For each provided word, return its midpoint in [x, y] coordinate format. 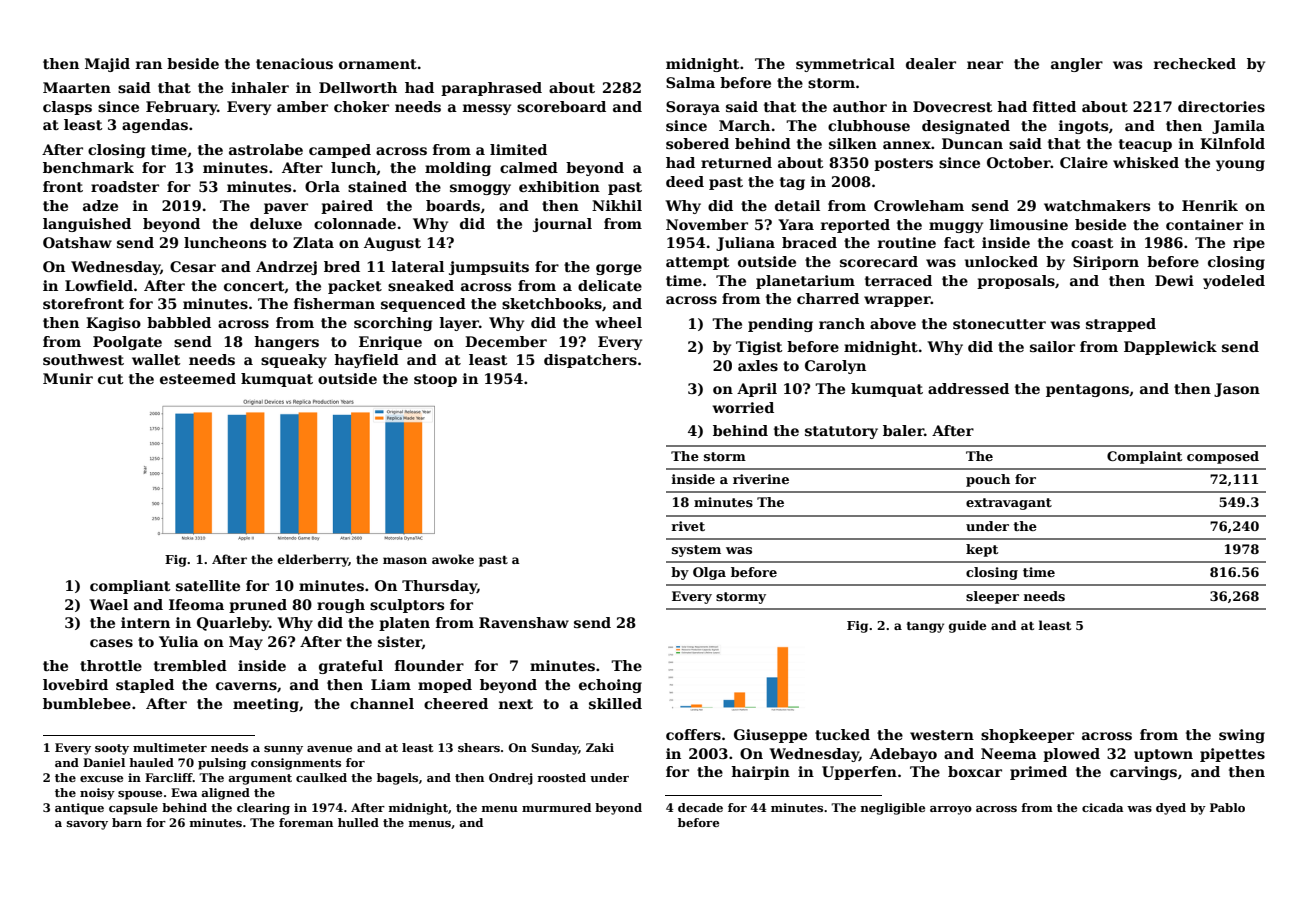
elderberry [313, 560]
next [516, 704]
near [985, 65]
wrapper [897, 301]
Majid [107, 65]
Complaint [1144, 457]
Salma [690, 82]
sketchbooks [552, 303]
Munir [68, 378]
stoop [435, 380]
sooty [112, 749]
